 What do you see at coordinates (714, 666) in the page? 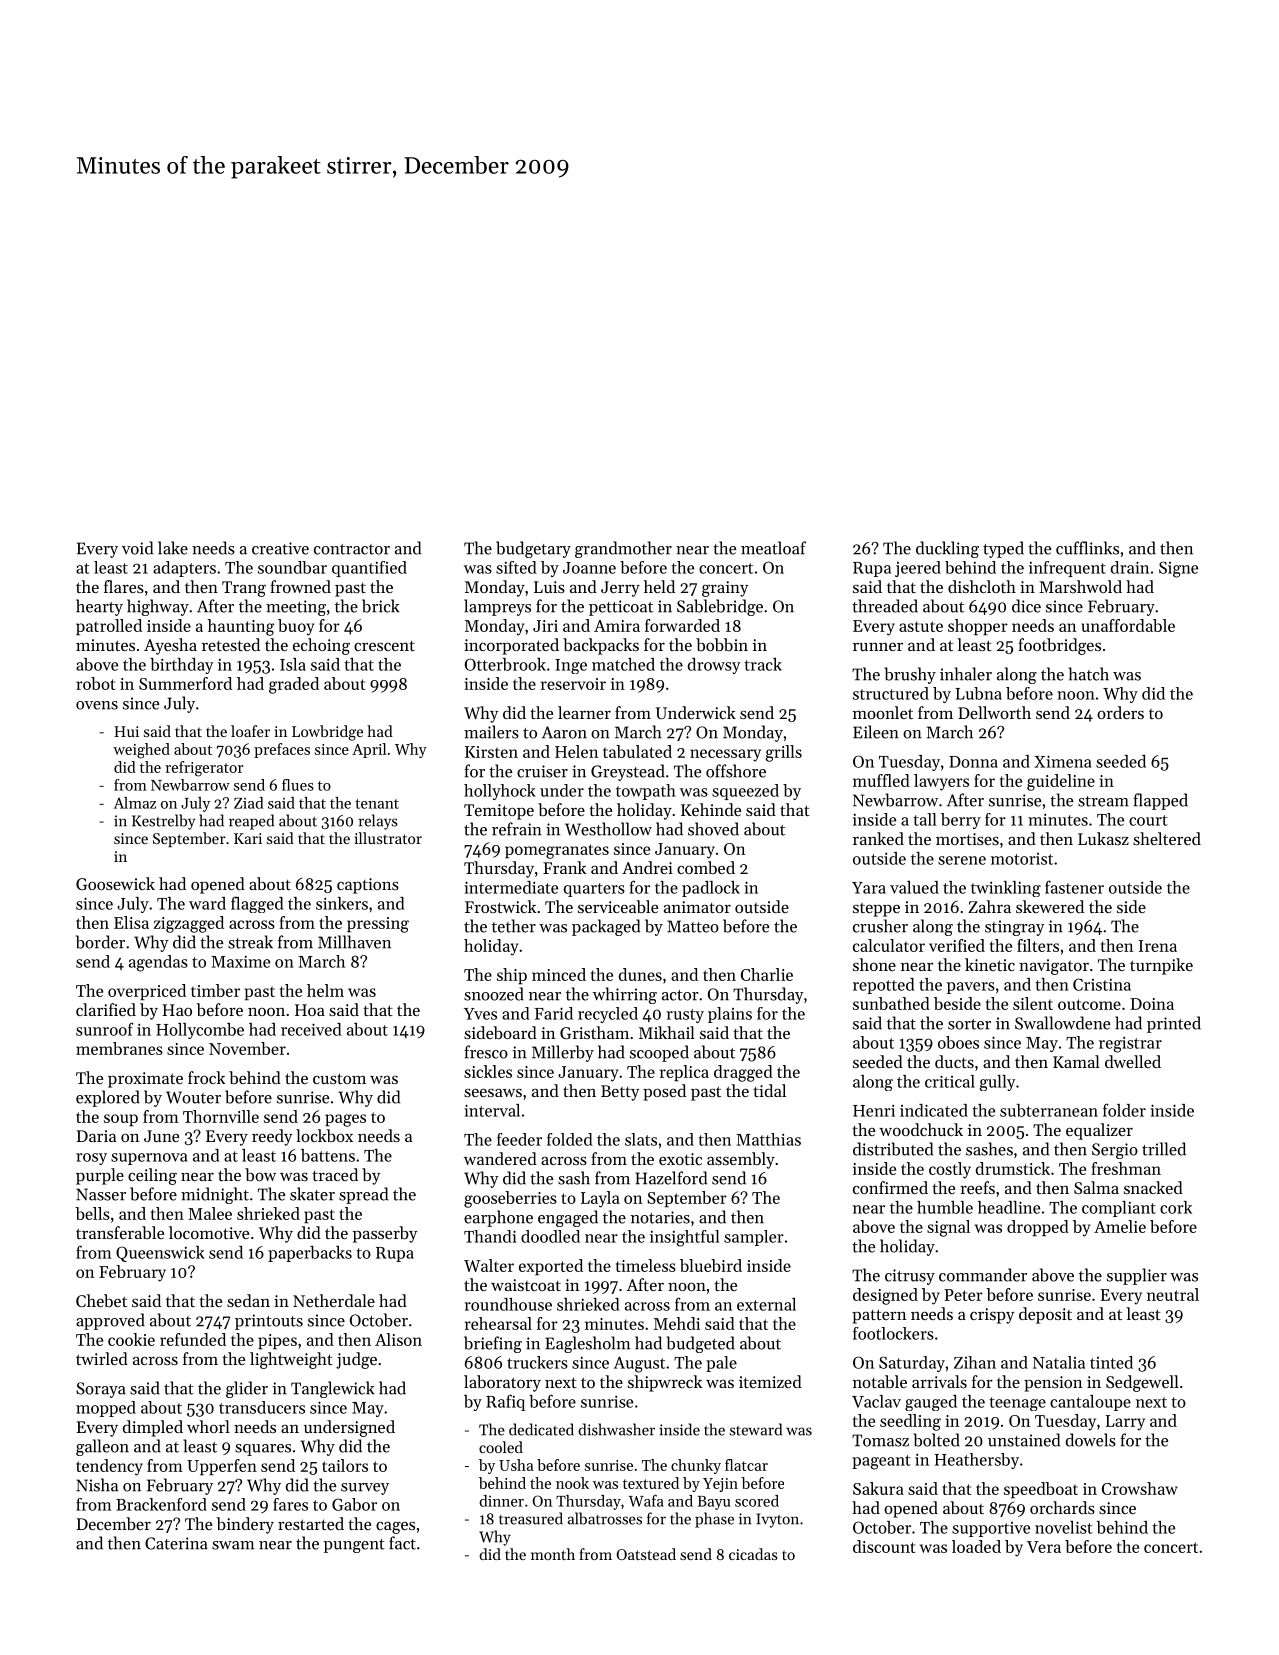
I see `drowsy` at bounding box center [714, 666].
